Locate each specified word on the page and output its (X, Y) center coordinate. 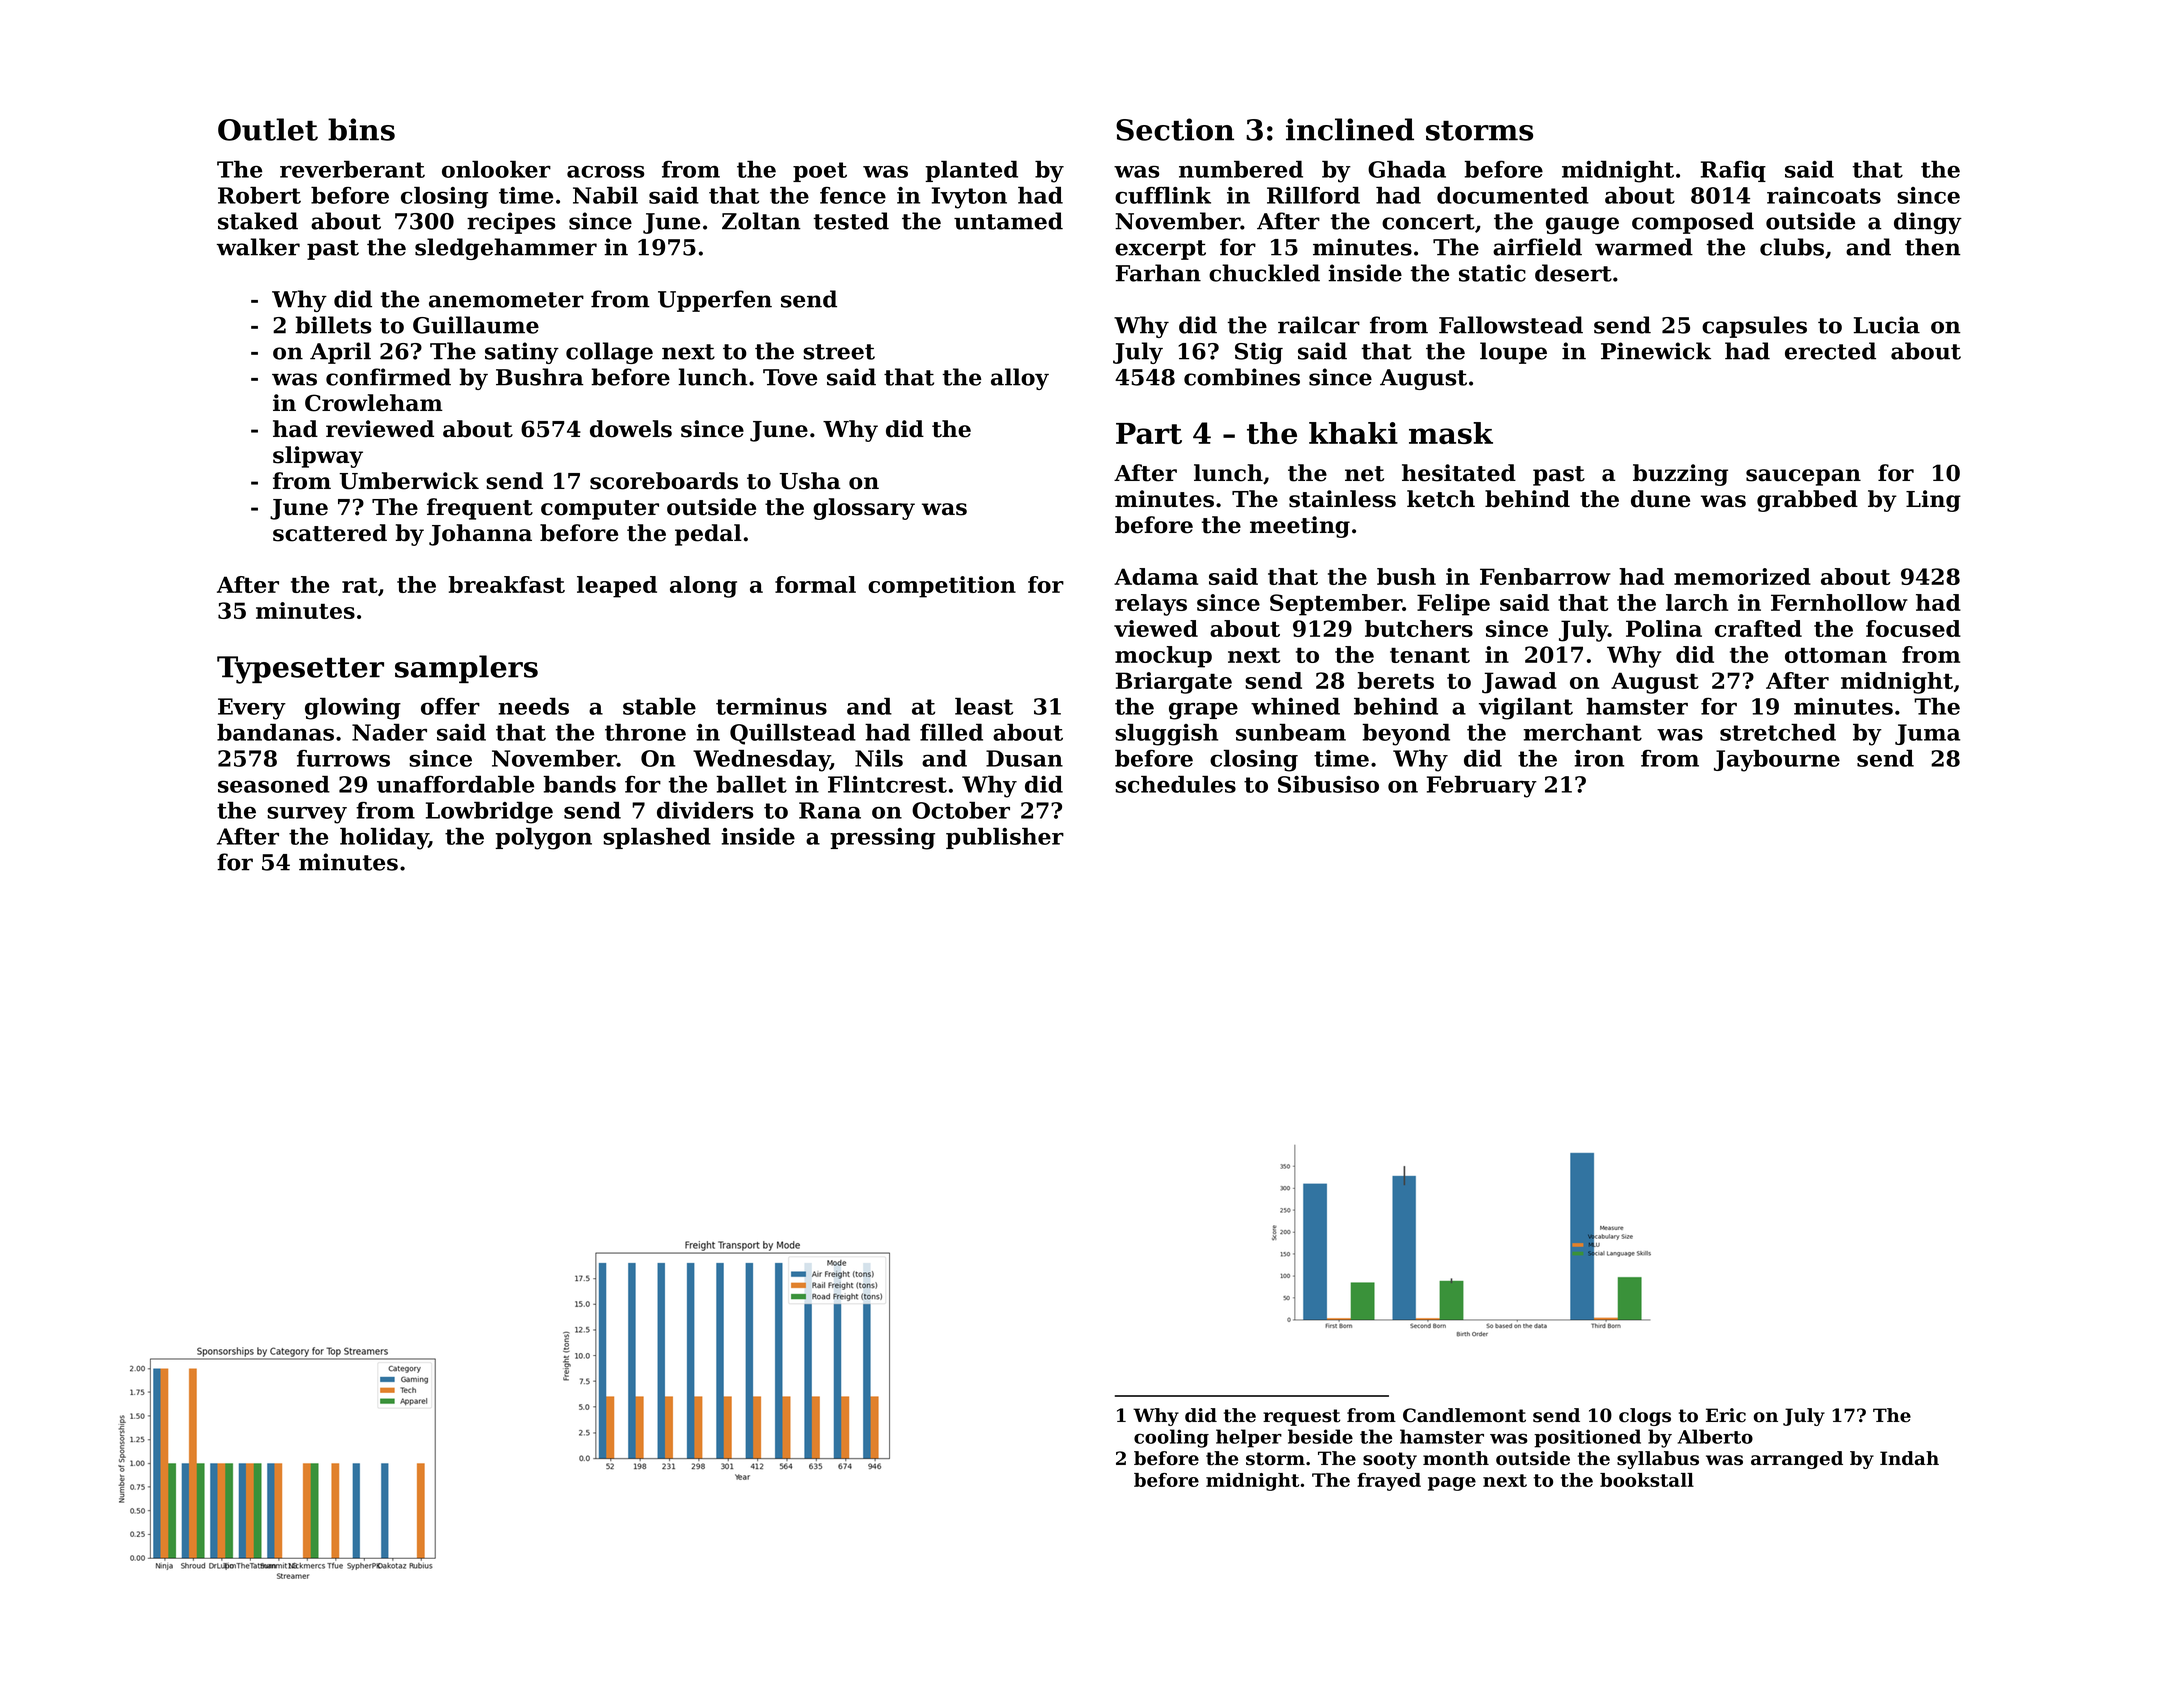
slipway (318, 457)
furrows (343, 758)
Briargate (1174, 683)
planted (971, 171)
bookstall (1647, 1480)
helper (1249, 1438)
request (1301, 1417)
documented (1513, 195)
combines (1242, 377)
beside (1320, 1436)
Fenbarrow (1545, 576)
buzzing (1680, 475)
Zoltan (761, 221)
